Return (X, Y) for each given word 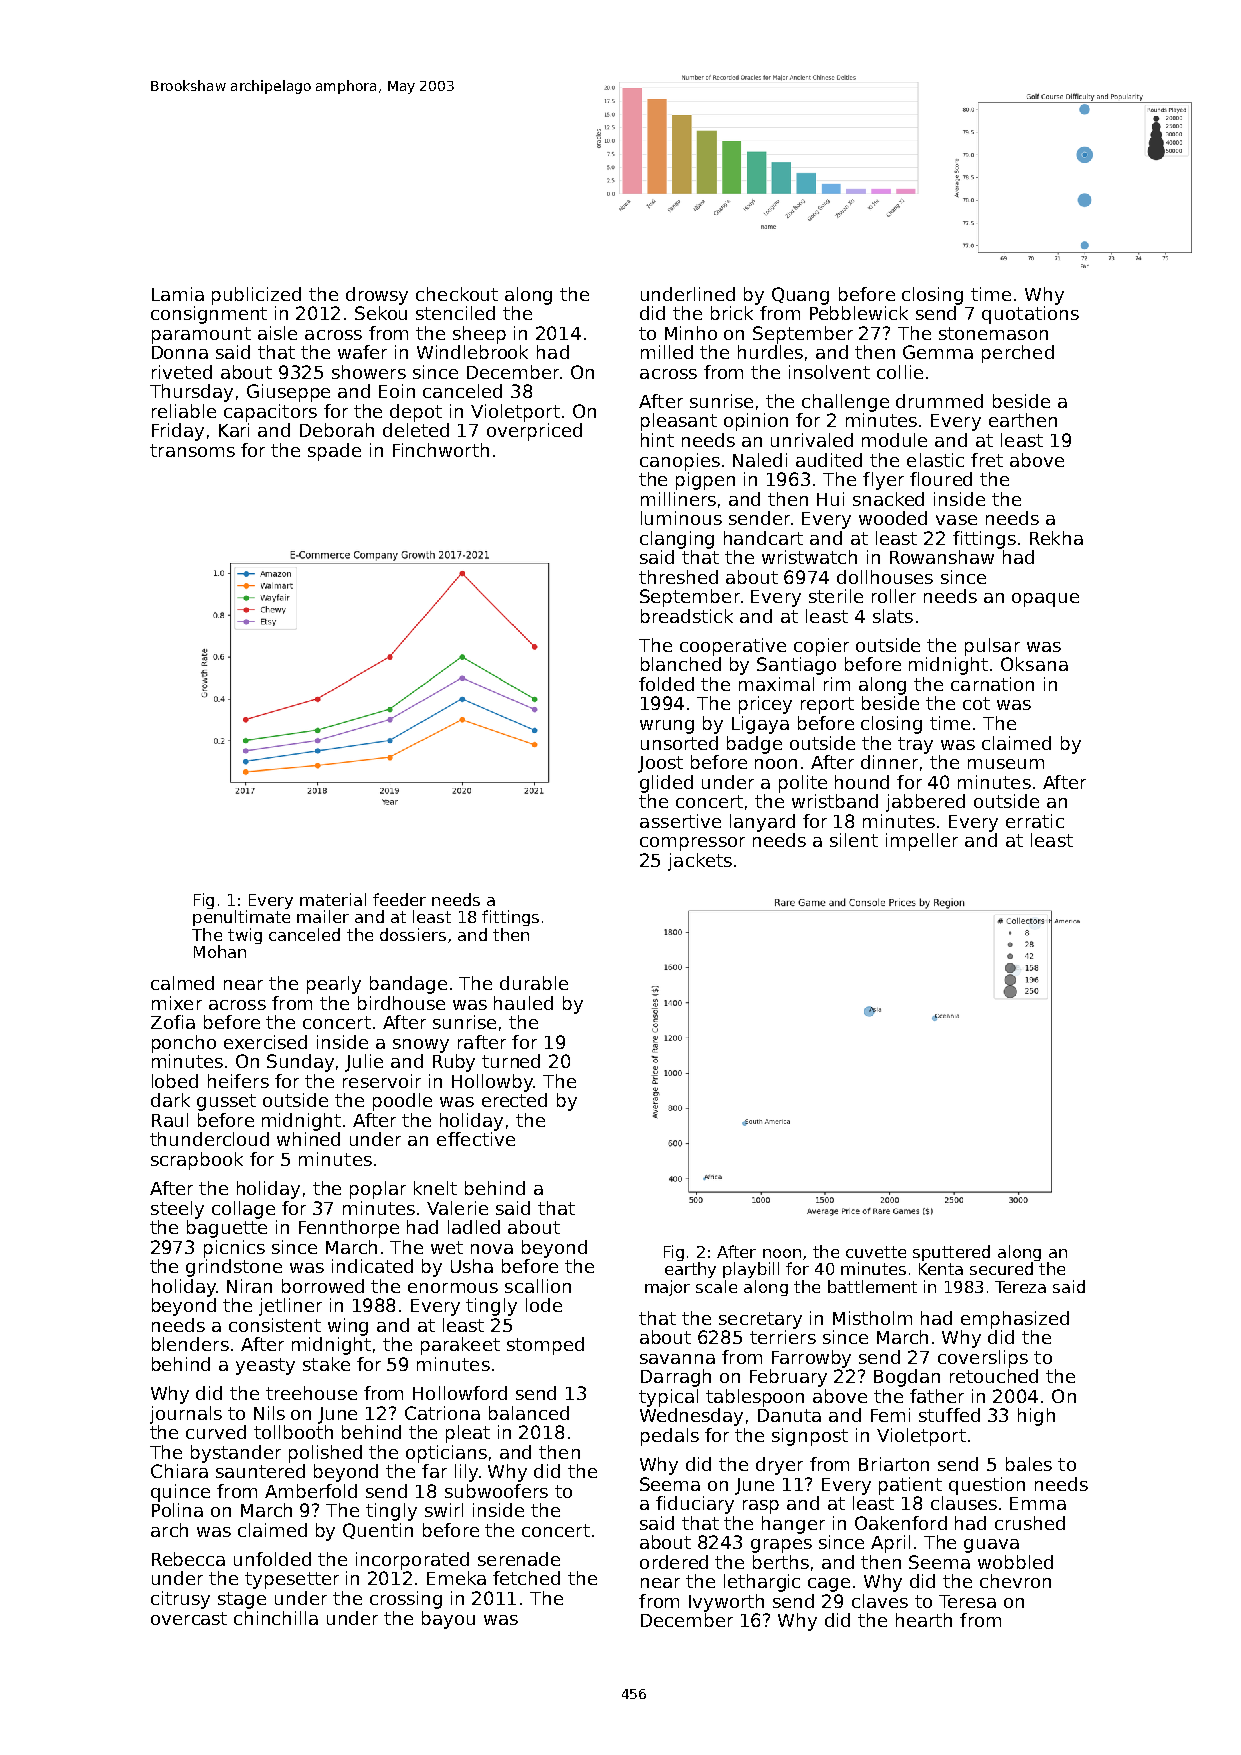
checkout (457, 294)
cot (976, 703)
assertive (680, 821)
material (333, 899)
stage (242, 1600)
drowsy (377, 296)
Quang (800, 296)
